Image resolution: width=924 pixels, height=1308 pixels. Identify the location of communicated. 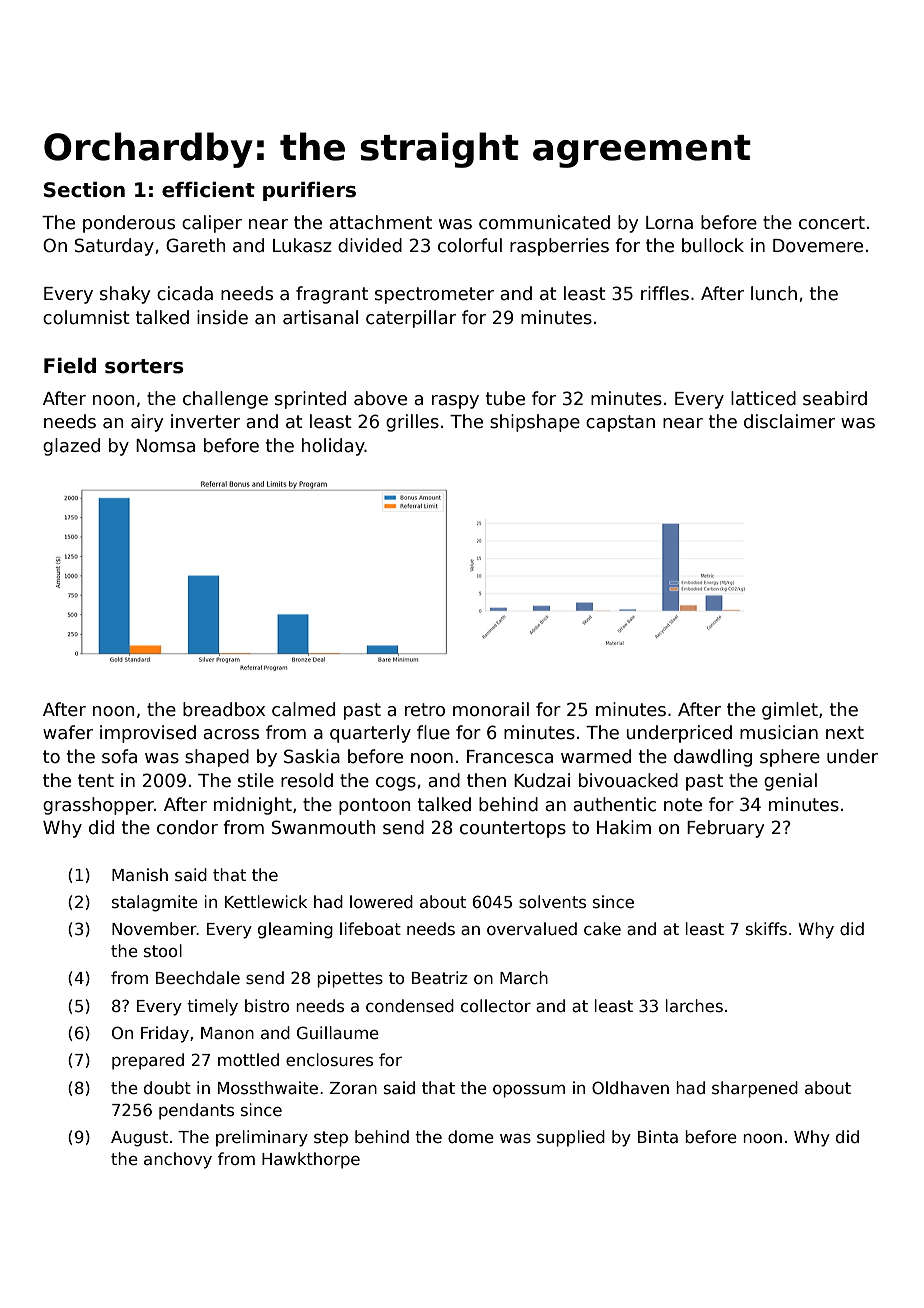
(544, 222).
